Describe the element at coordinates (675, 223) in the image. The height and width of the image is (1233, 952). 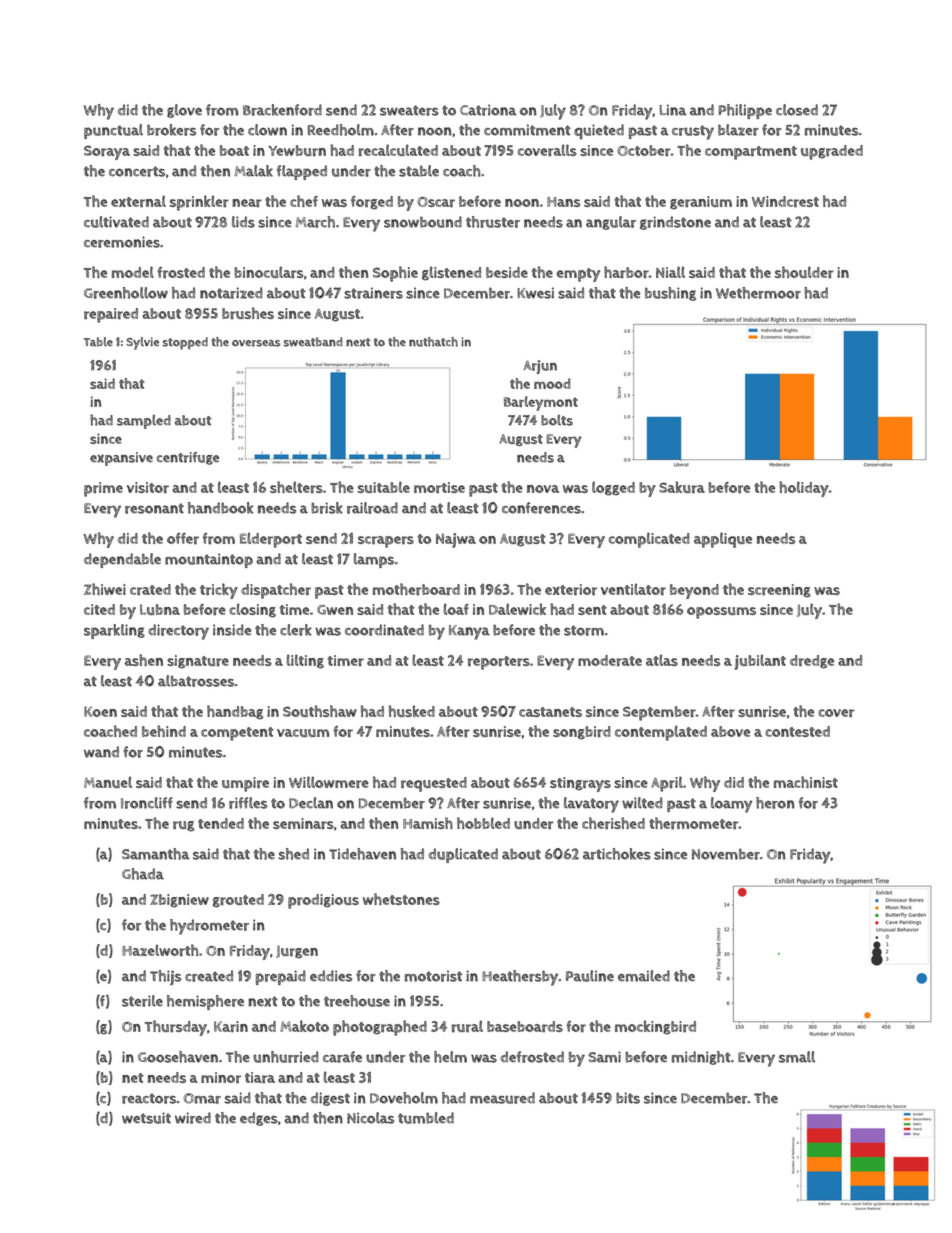
I see `grindstone` at that location.
